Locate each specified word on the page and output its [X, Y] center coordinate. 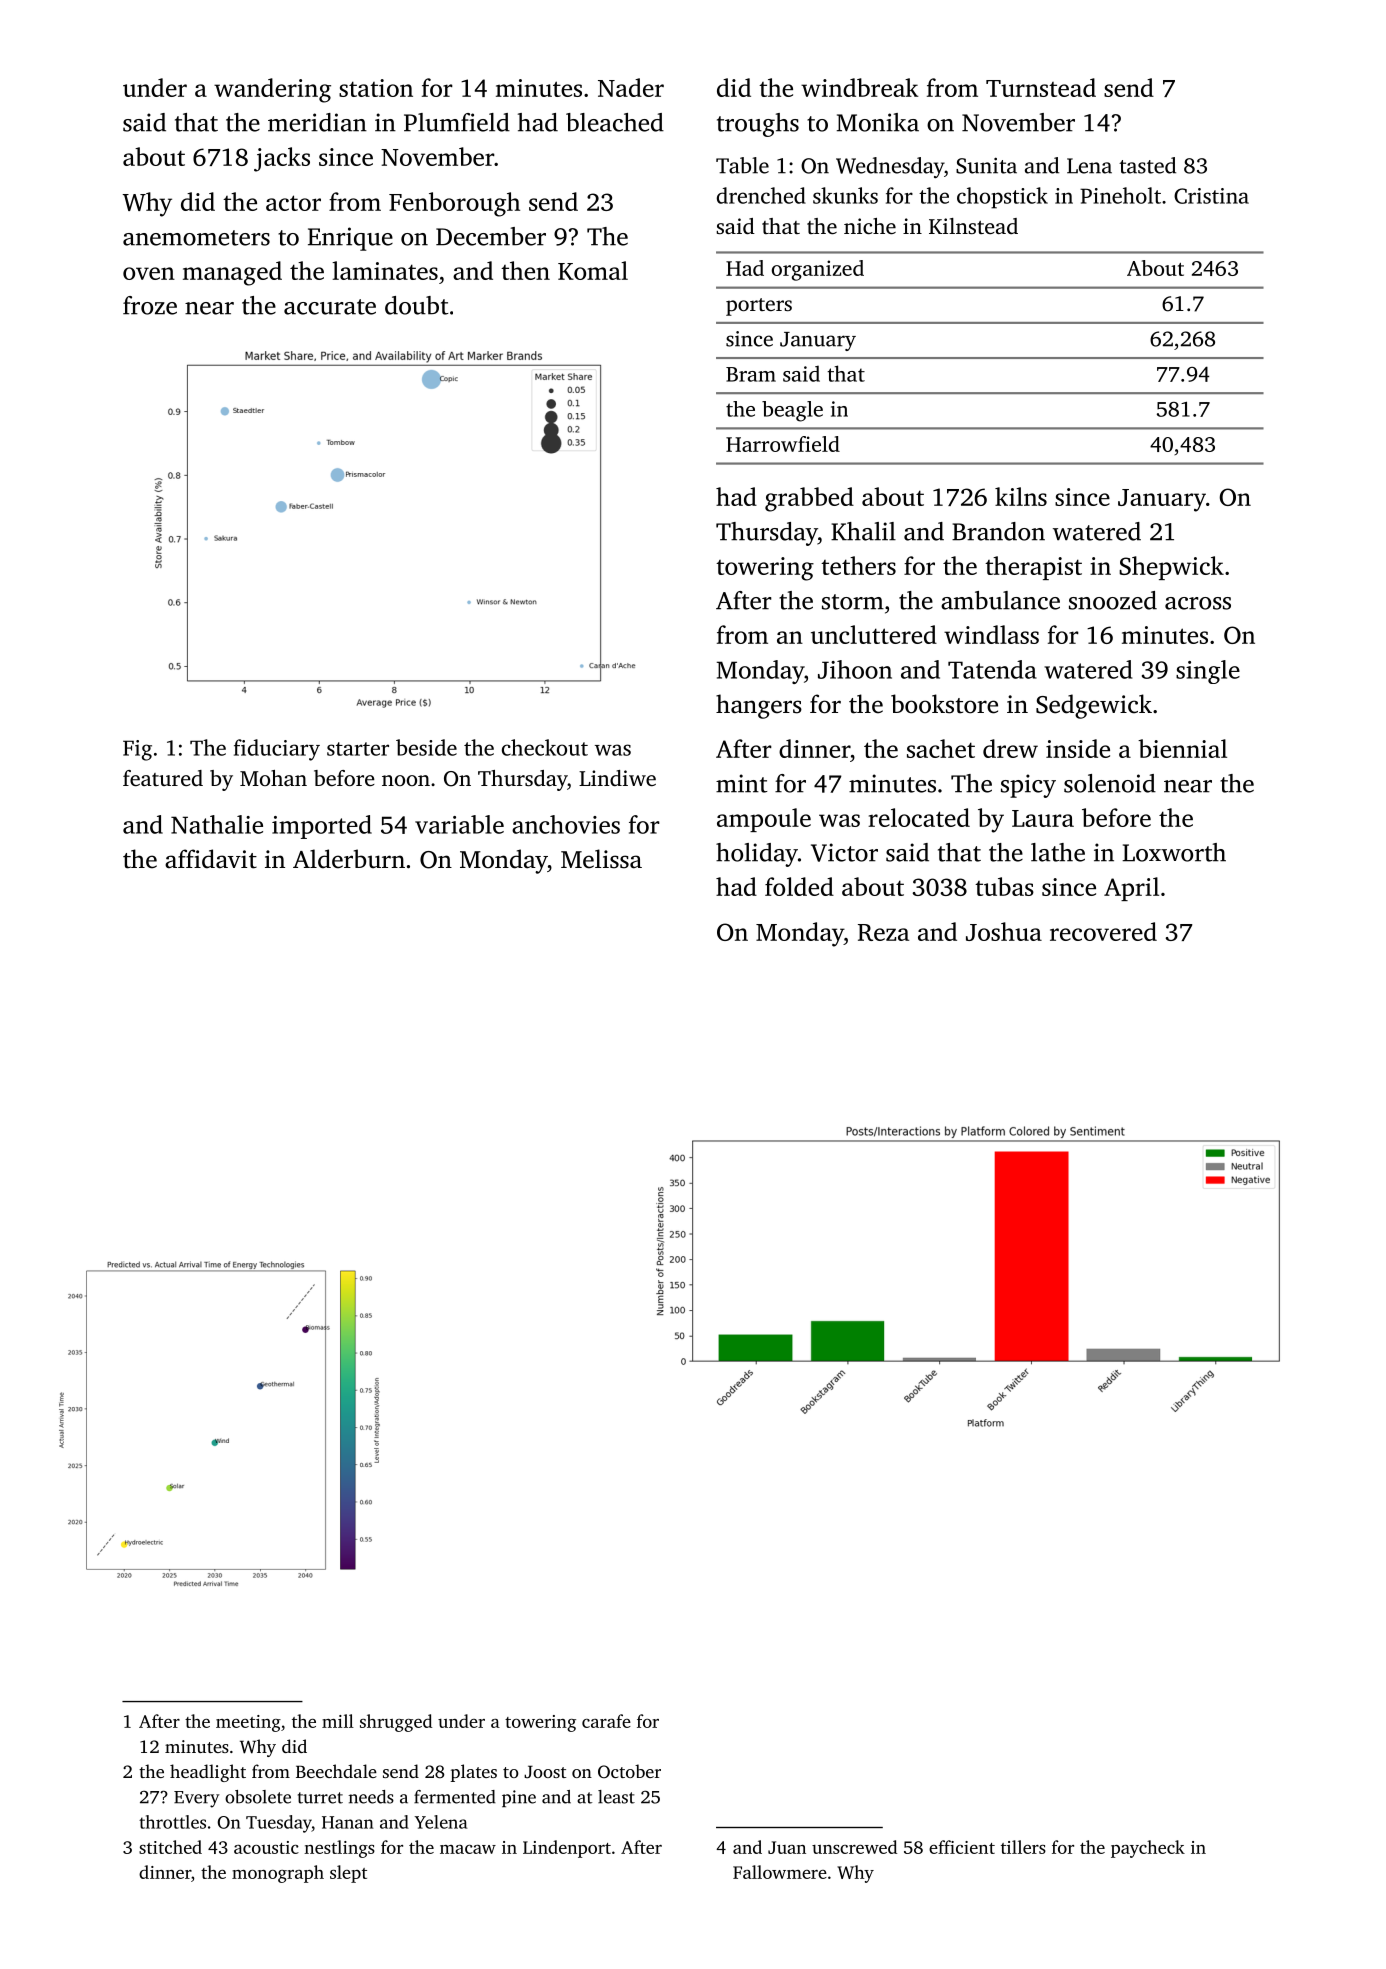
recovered [1103, 931]
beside [426, 747]
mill [338, 1721]
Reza [883, 932]
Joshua [1004, 931]
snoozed [1113, 600]
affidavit [211, 859]
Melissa [601, 859]
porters [759, 307]
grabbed [809, 499]
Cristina [1211, 196]
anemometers [196, 238]
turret [320, 1798]
